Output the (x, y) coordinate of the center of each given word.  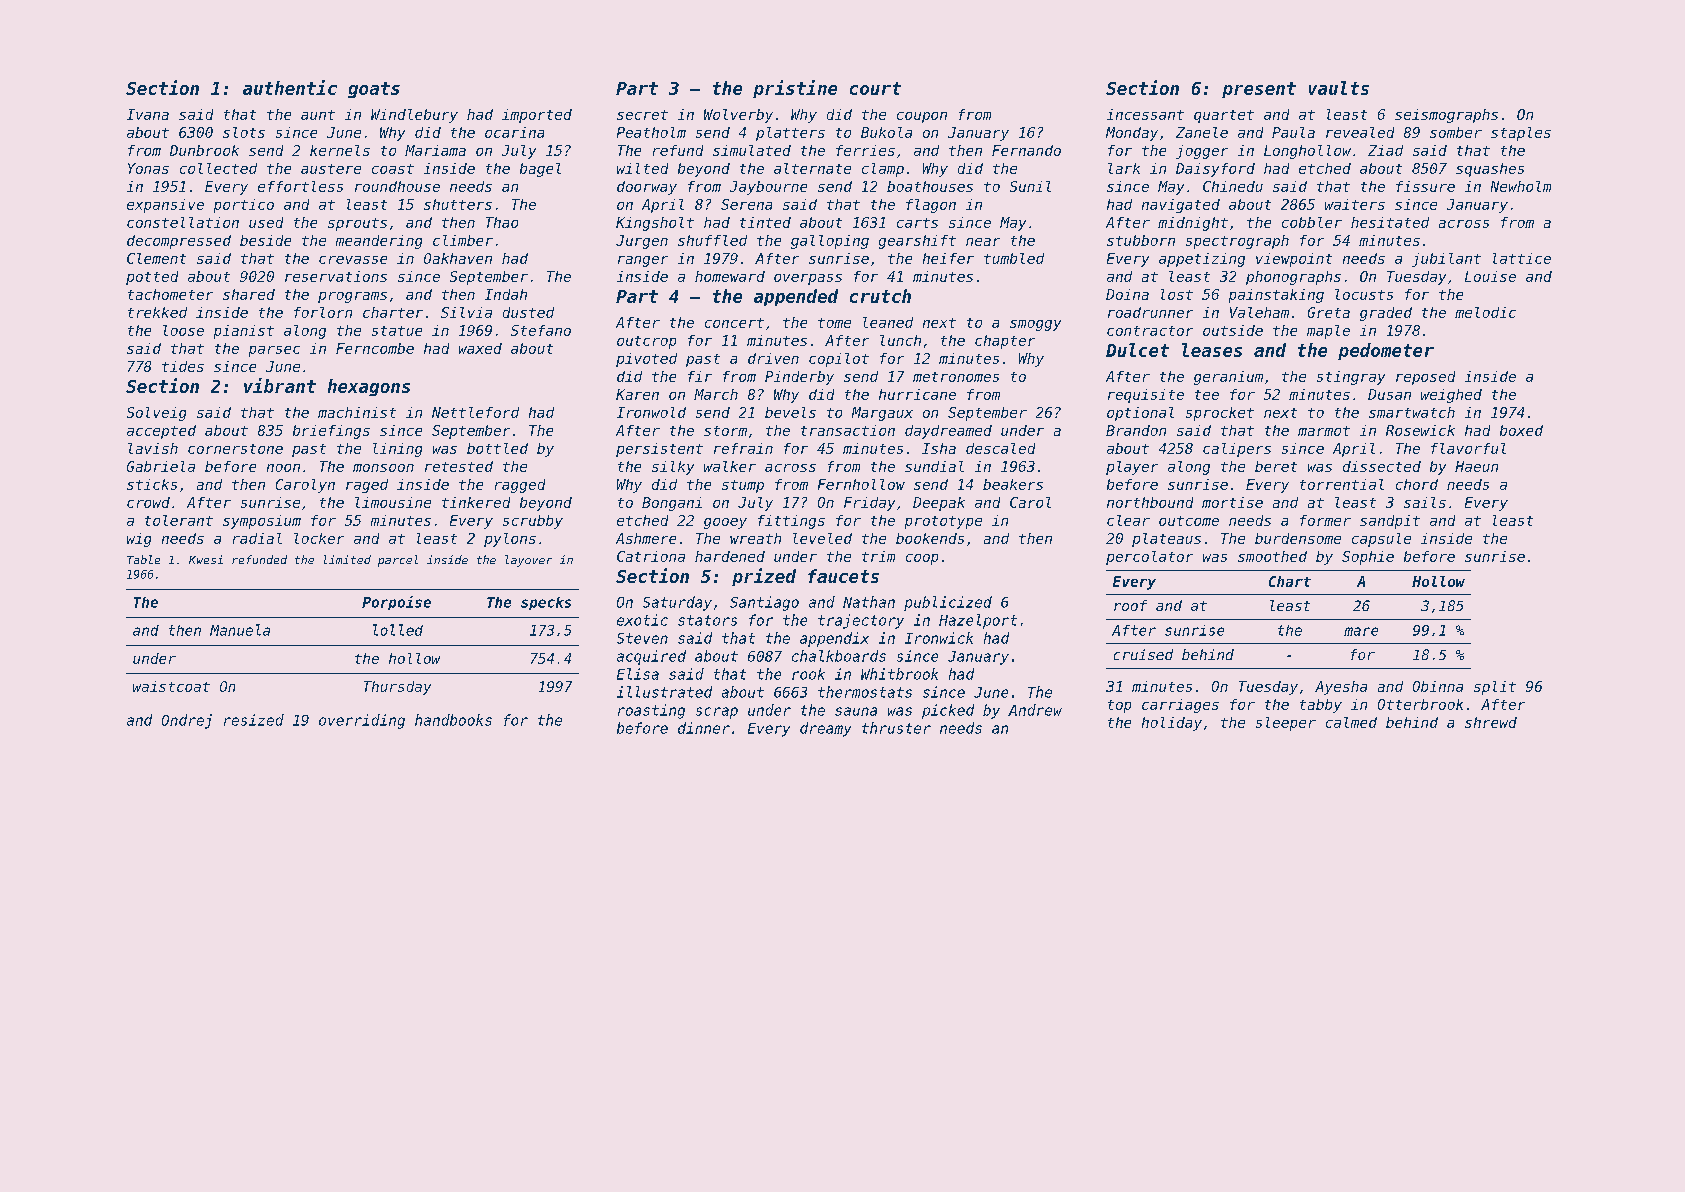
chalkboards (839, 656)
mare (1361, 631)
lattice (1522, 258)
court (875, 88)
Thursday (397, 688)
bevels (790, 412)
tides (183, 366)
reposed (1425, 378)
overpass (808, 279)
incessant (1145, 114)
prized (764, 577)
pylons (510, 540)
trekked (157, 312)
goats (374, 90)
